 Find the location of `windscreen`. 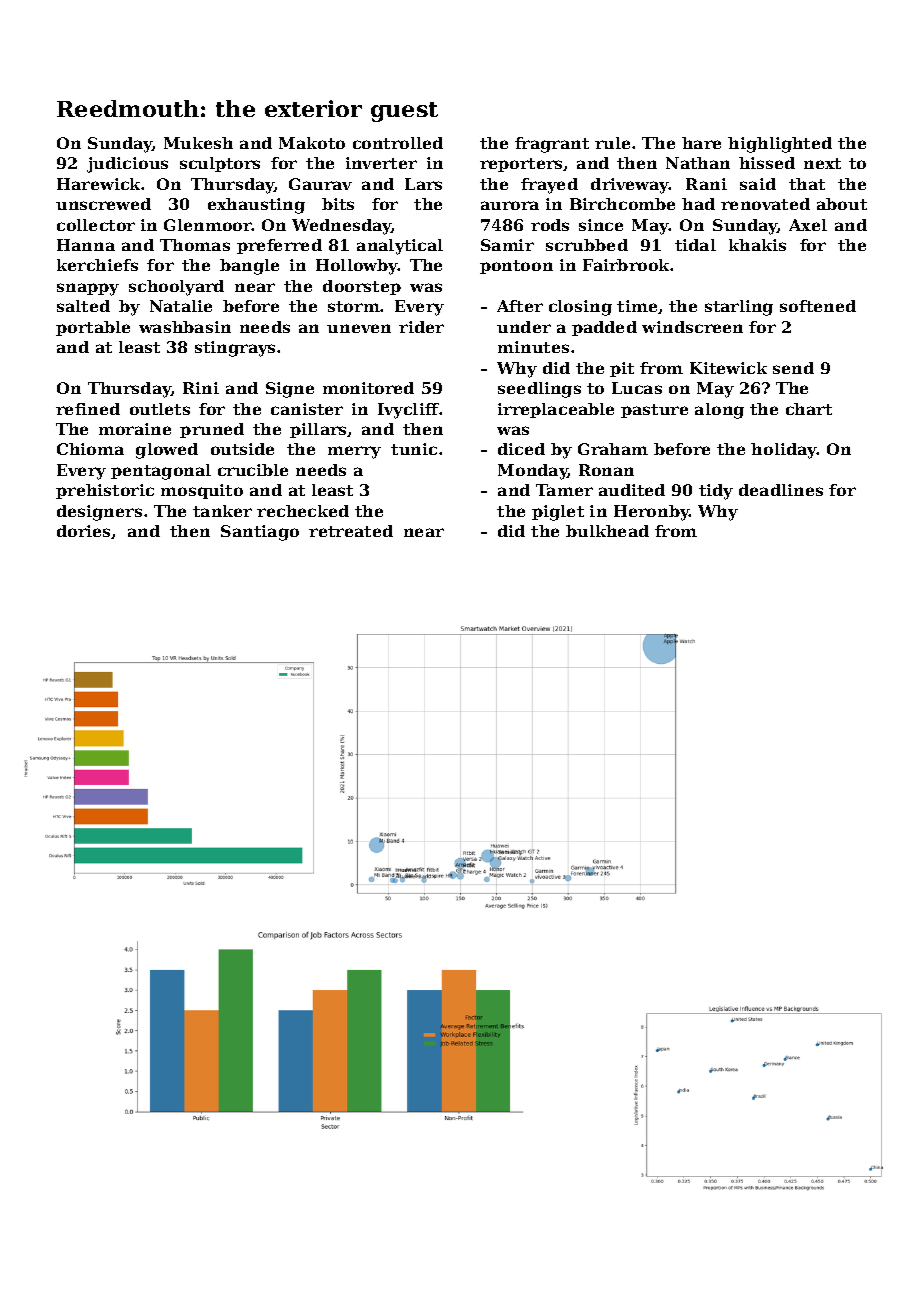

windscreen is located at coordinates (692, 327).
